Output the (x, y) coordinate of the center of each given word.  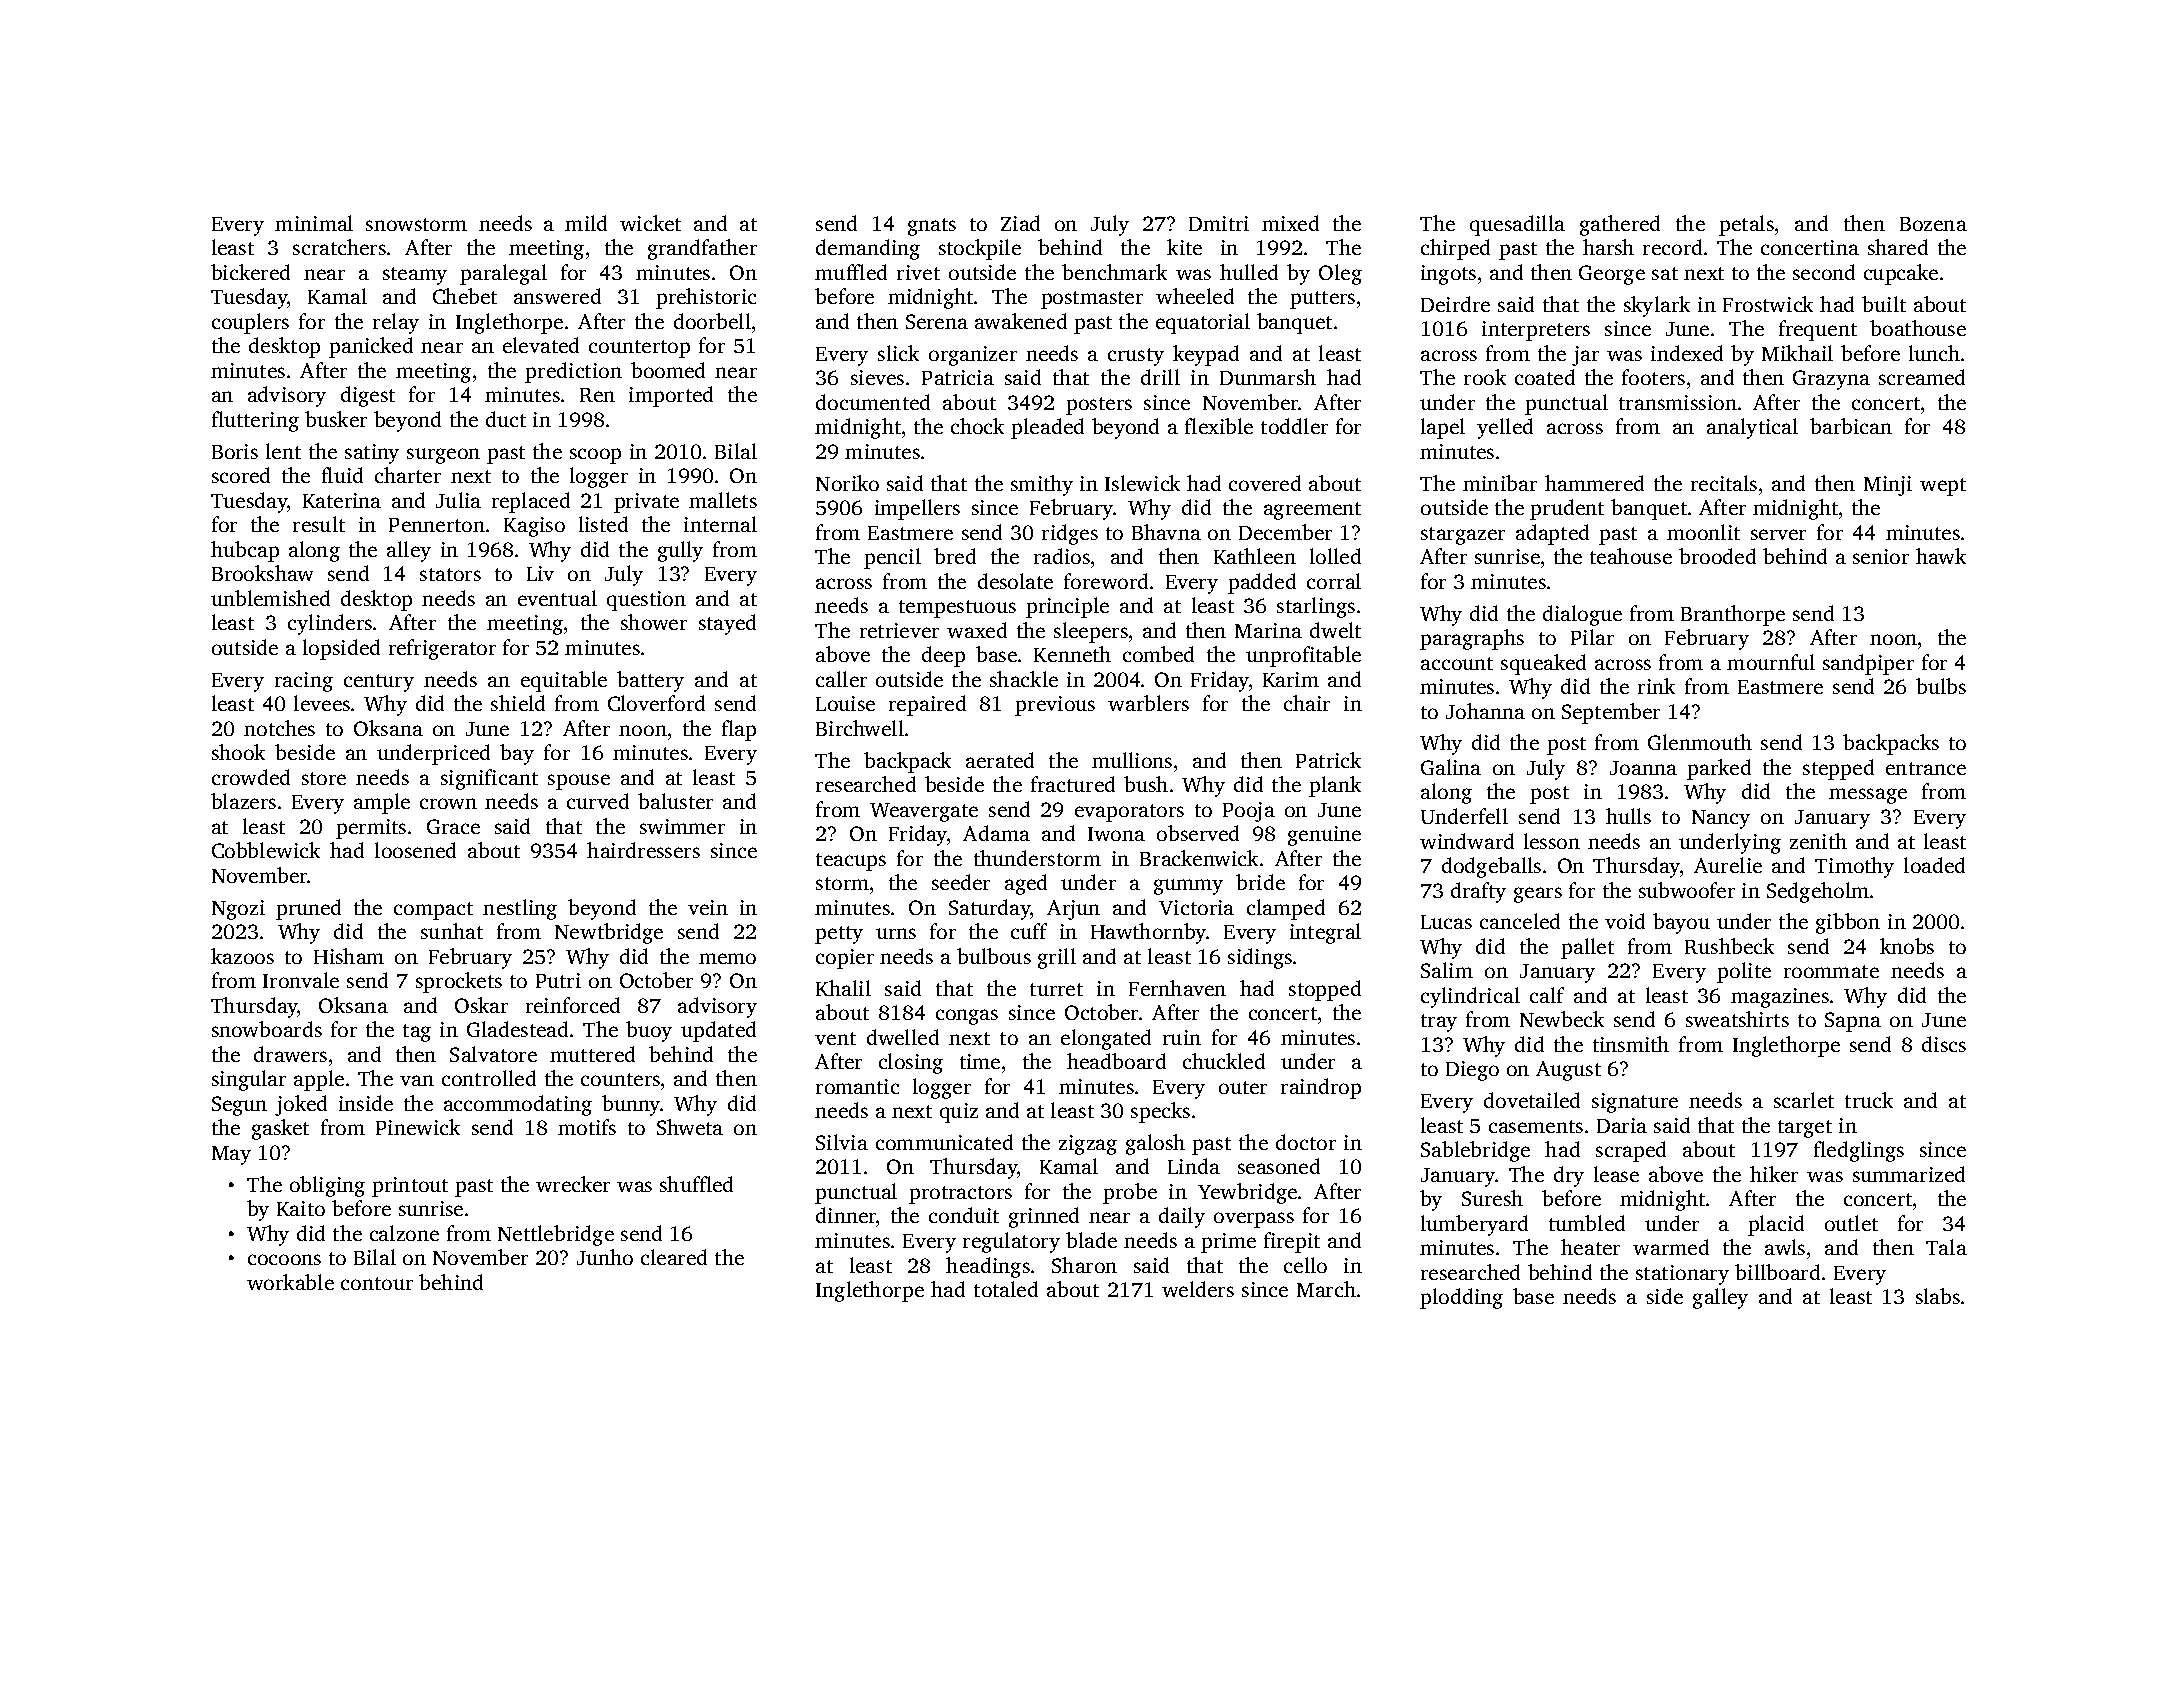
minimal (314, 223)
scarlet (1804, 1100)
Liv (540, 573)
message (1868, 796)
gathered (1620, 225)
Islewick (1142, 483)
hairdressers (643, 850)
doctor (1306, 1142)
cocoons (284, 1259)
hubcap (245, 551)
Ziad (1020, 223)
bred (955, 556)
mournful (1771, 662)
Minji (1888, 486)
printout (410, 1187)
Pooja (1249, 812)
